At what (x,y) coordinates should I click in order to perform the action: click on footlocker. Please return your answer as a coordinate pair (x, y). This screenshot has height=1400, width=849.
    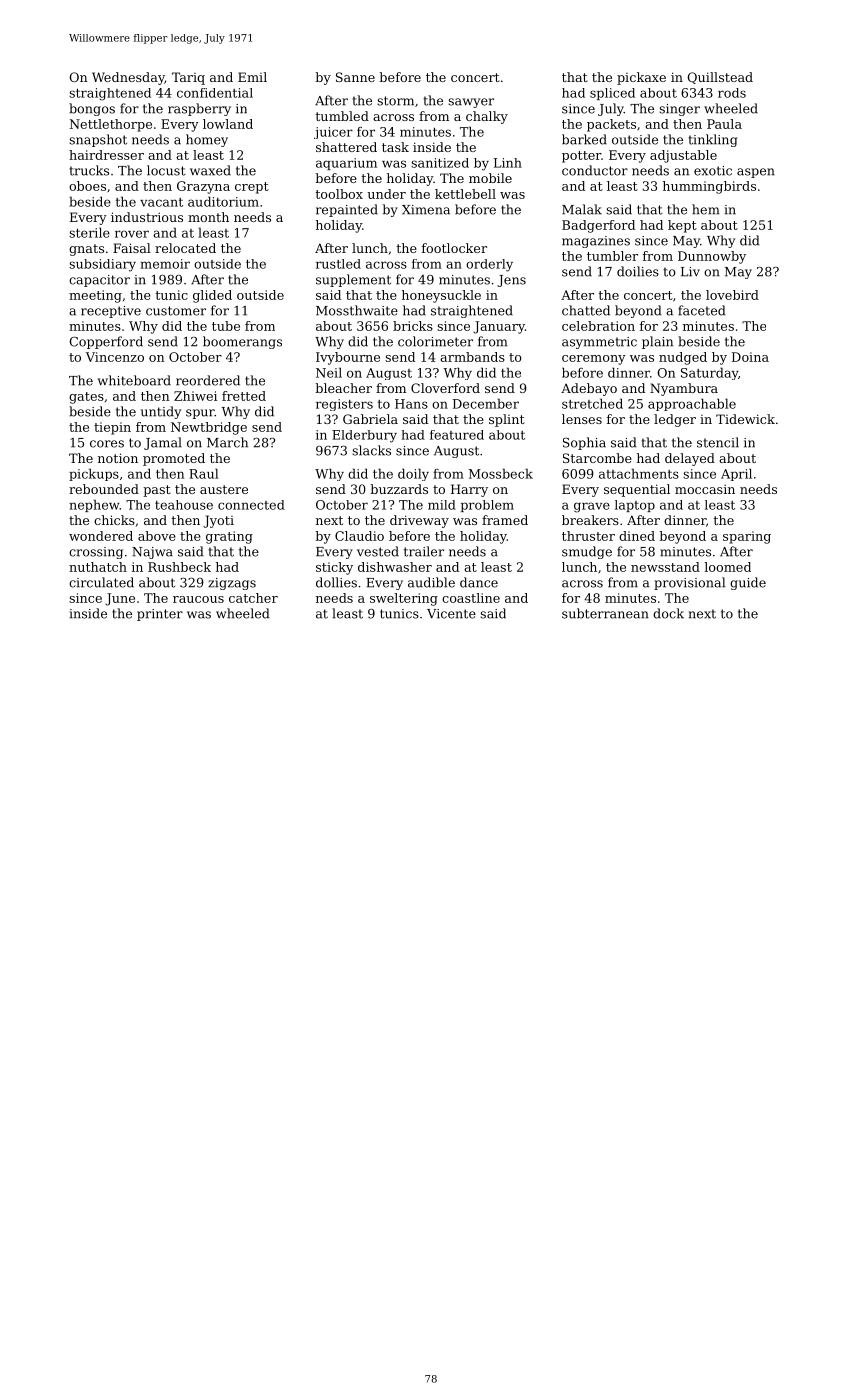
    Looking at the image, I should click on (454, 248).
